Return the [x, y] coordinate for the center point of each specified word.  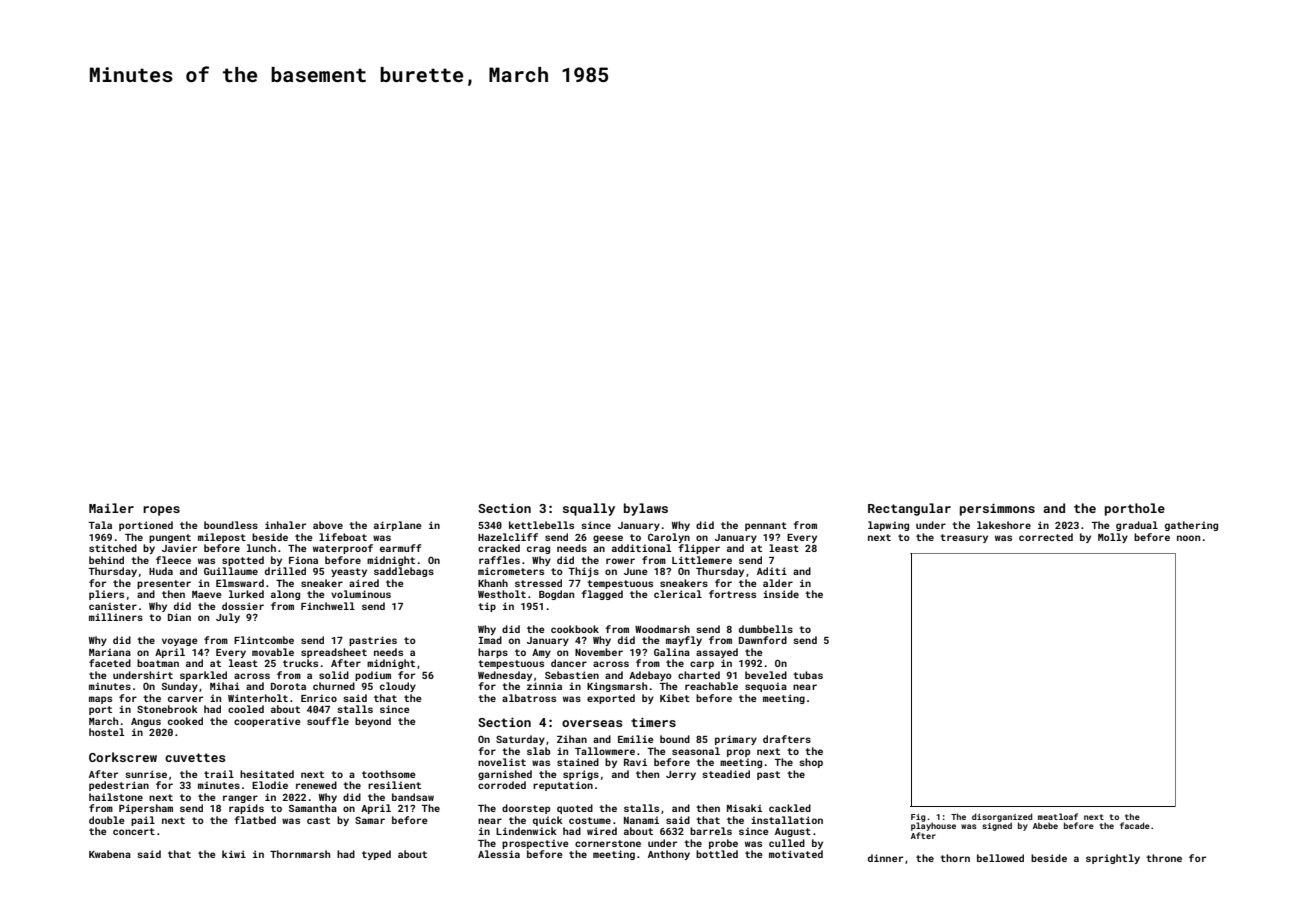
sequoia [766, 687]
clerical [678, 594]
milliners [116, 617]
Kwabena [110, 854]
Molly [1113, 538]
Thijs [583, 572]
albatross [529, 698]
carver [185, 699]
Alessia [499, 854]
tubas [808, 675]
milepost [222, 538]
